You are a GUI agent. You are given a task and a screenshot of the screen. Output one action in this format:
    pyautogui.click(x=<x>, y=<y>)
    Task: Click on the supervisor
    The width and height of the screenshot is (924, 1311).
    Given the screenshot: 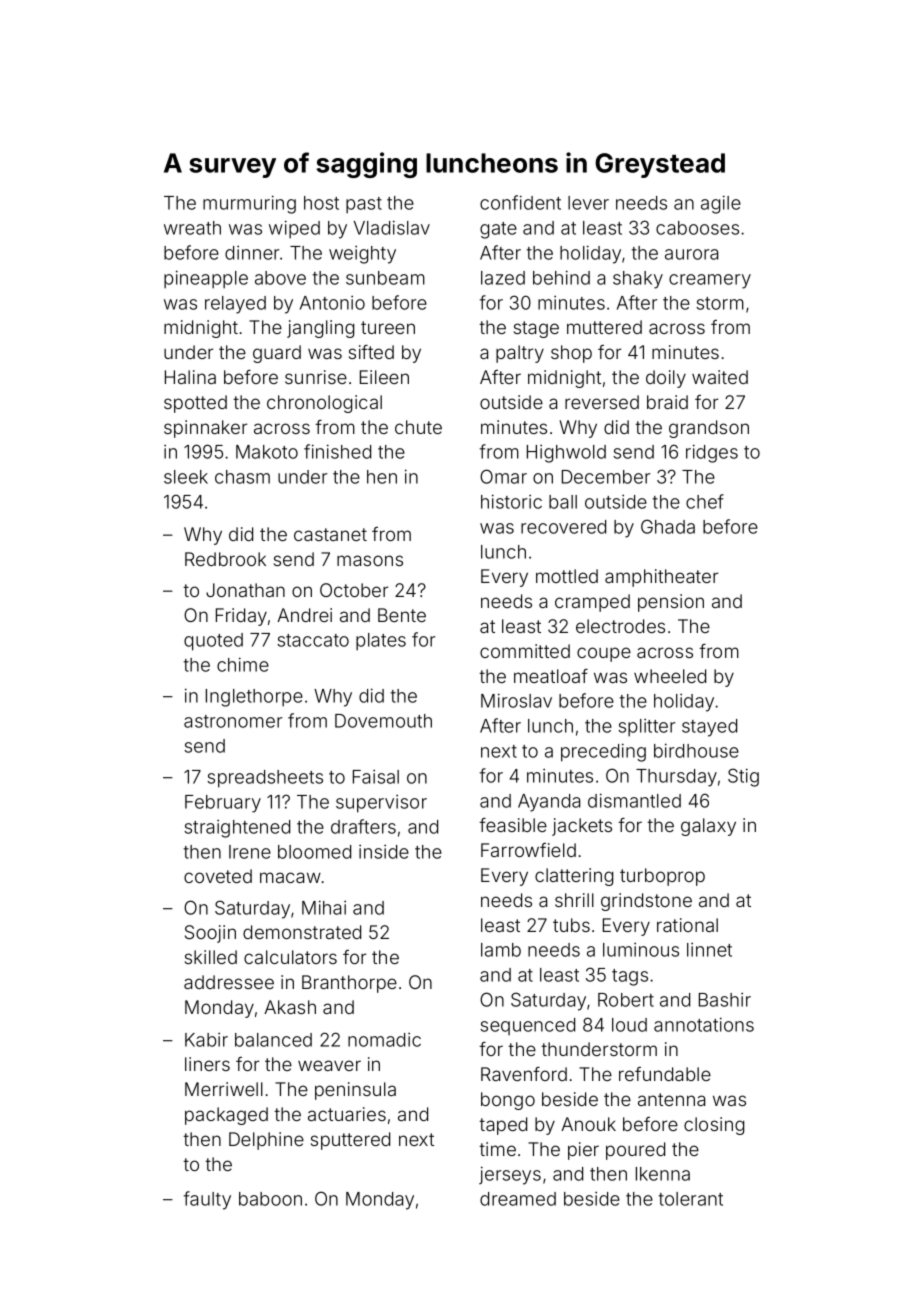 What is the action you would take?
    pyautogui.click(x=381, y=804)
